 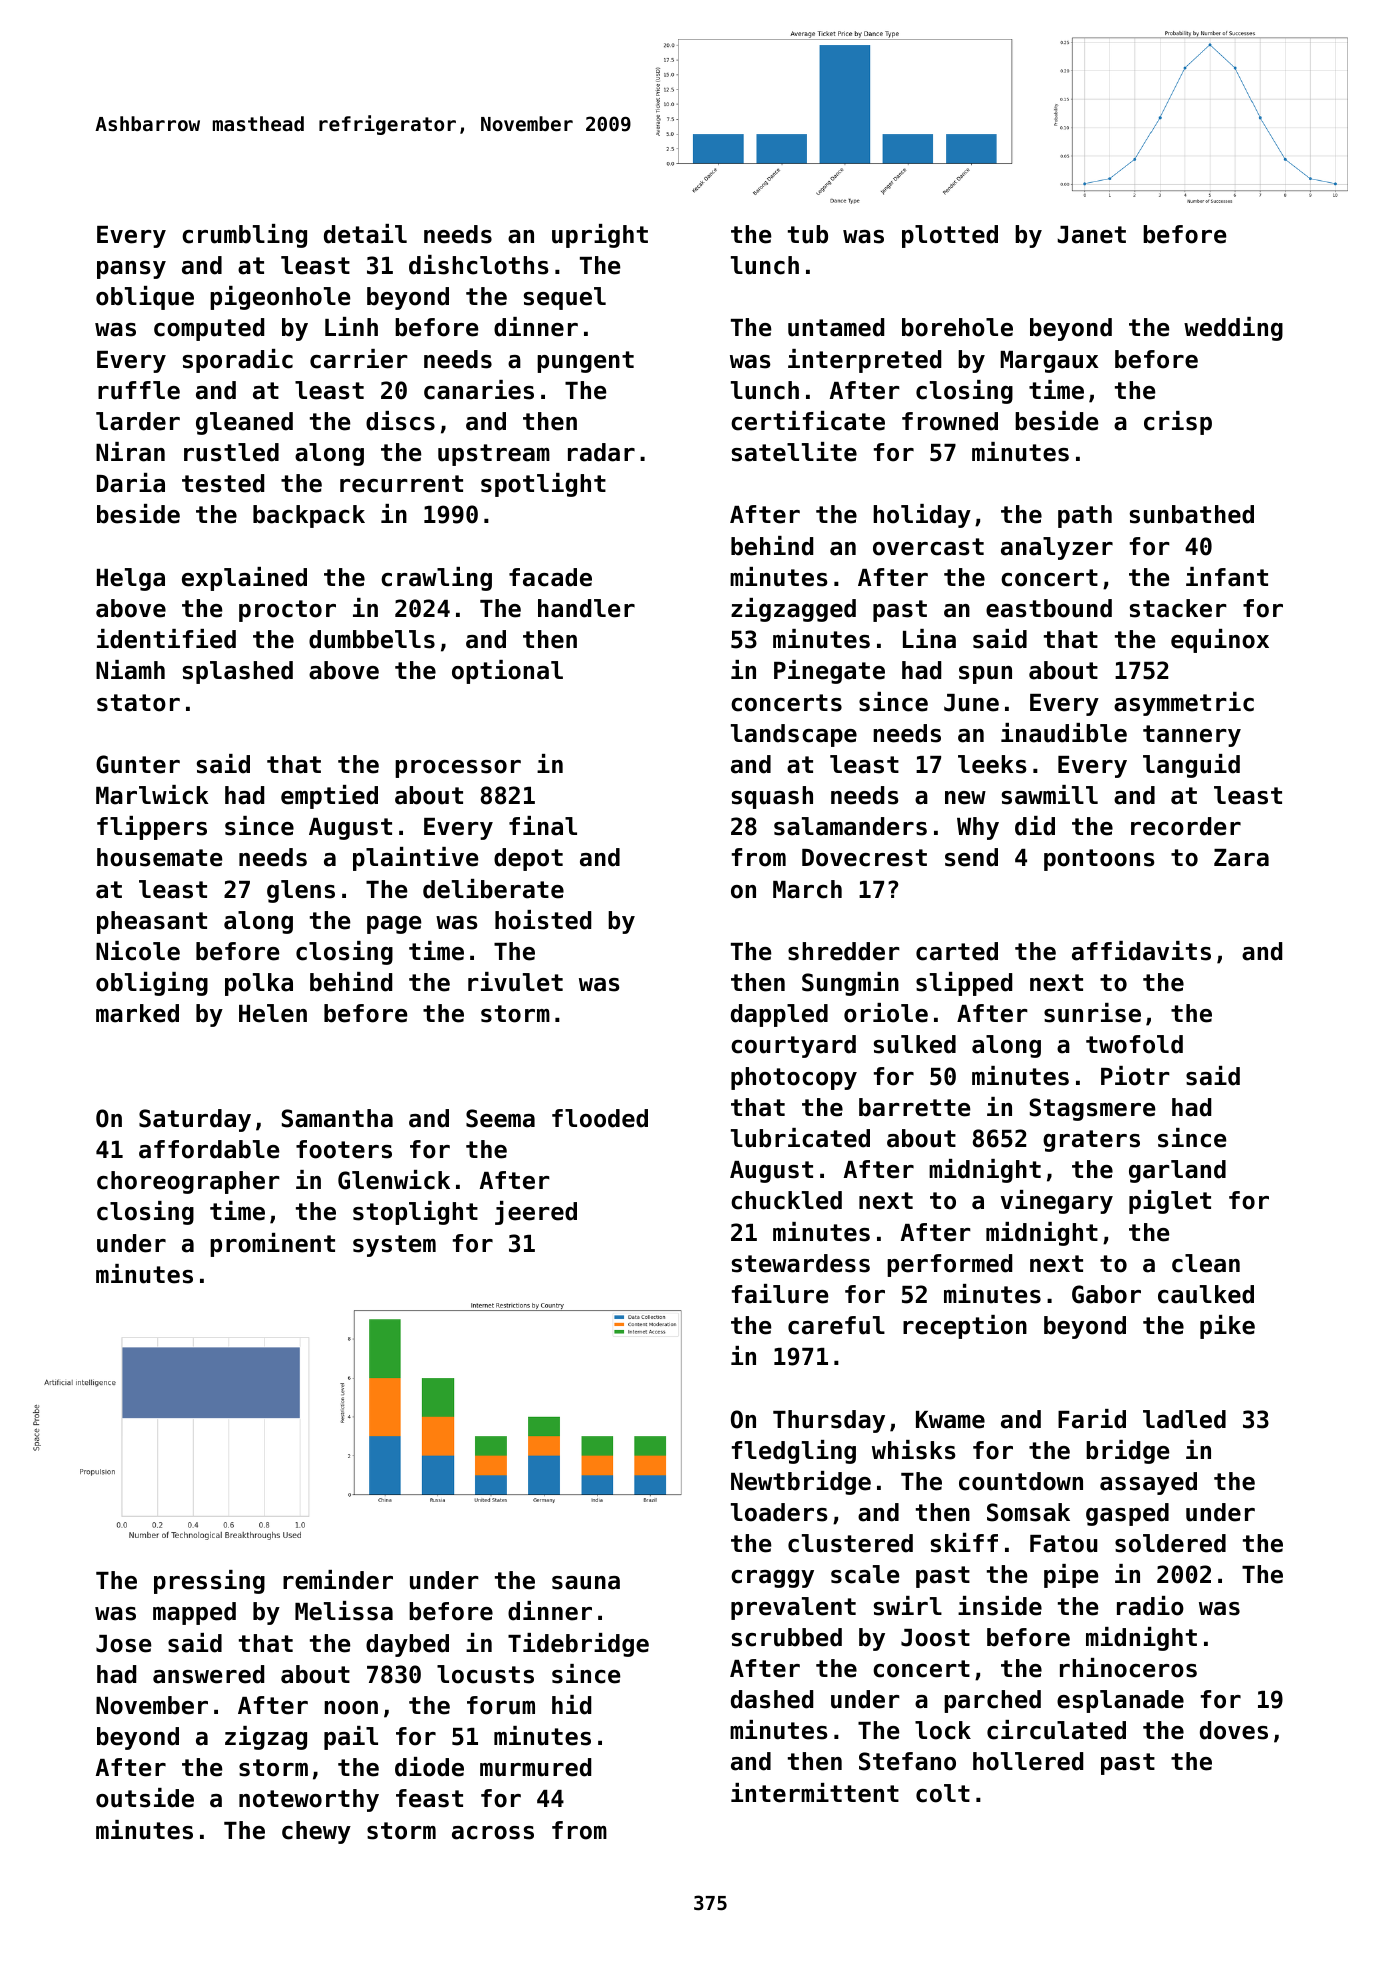 I want to click on optional, so click(x=507, y=672).
